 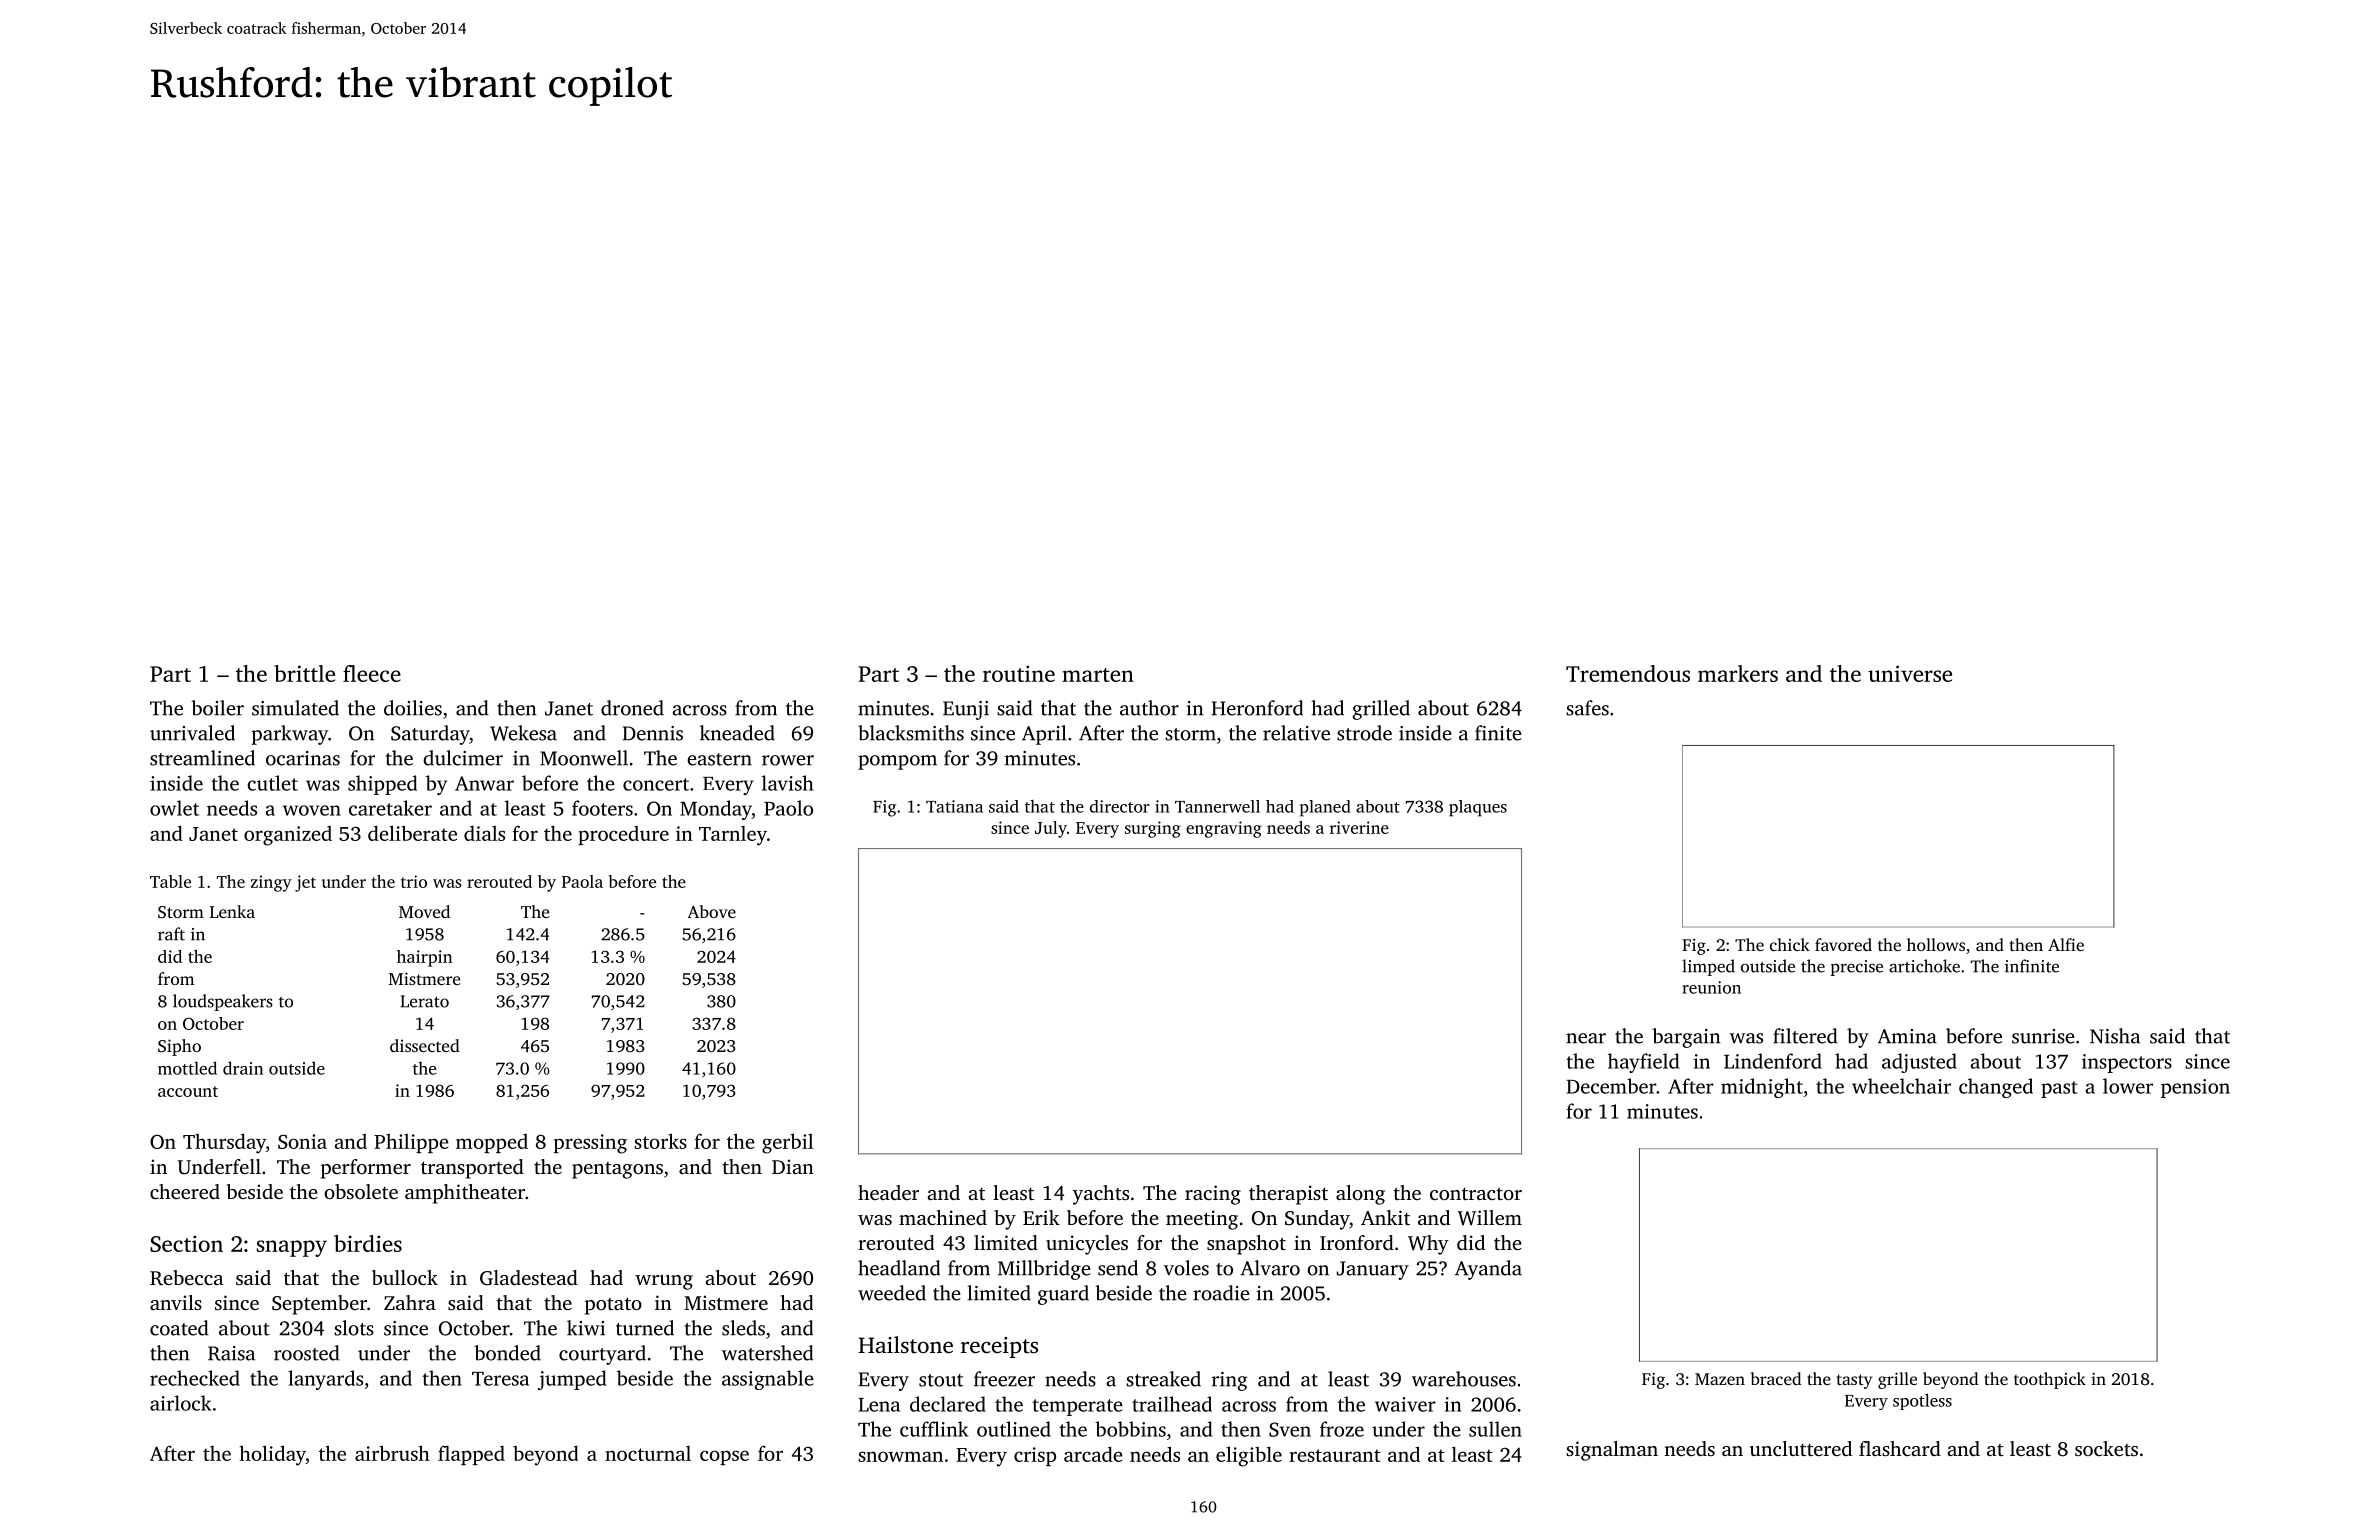 What do you see at coordinates (602, 808) in the page?
I see `footers` at bounding box center [602, 808].
